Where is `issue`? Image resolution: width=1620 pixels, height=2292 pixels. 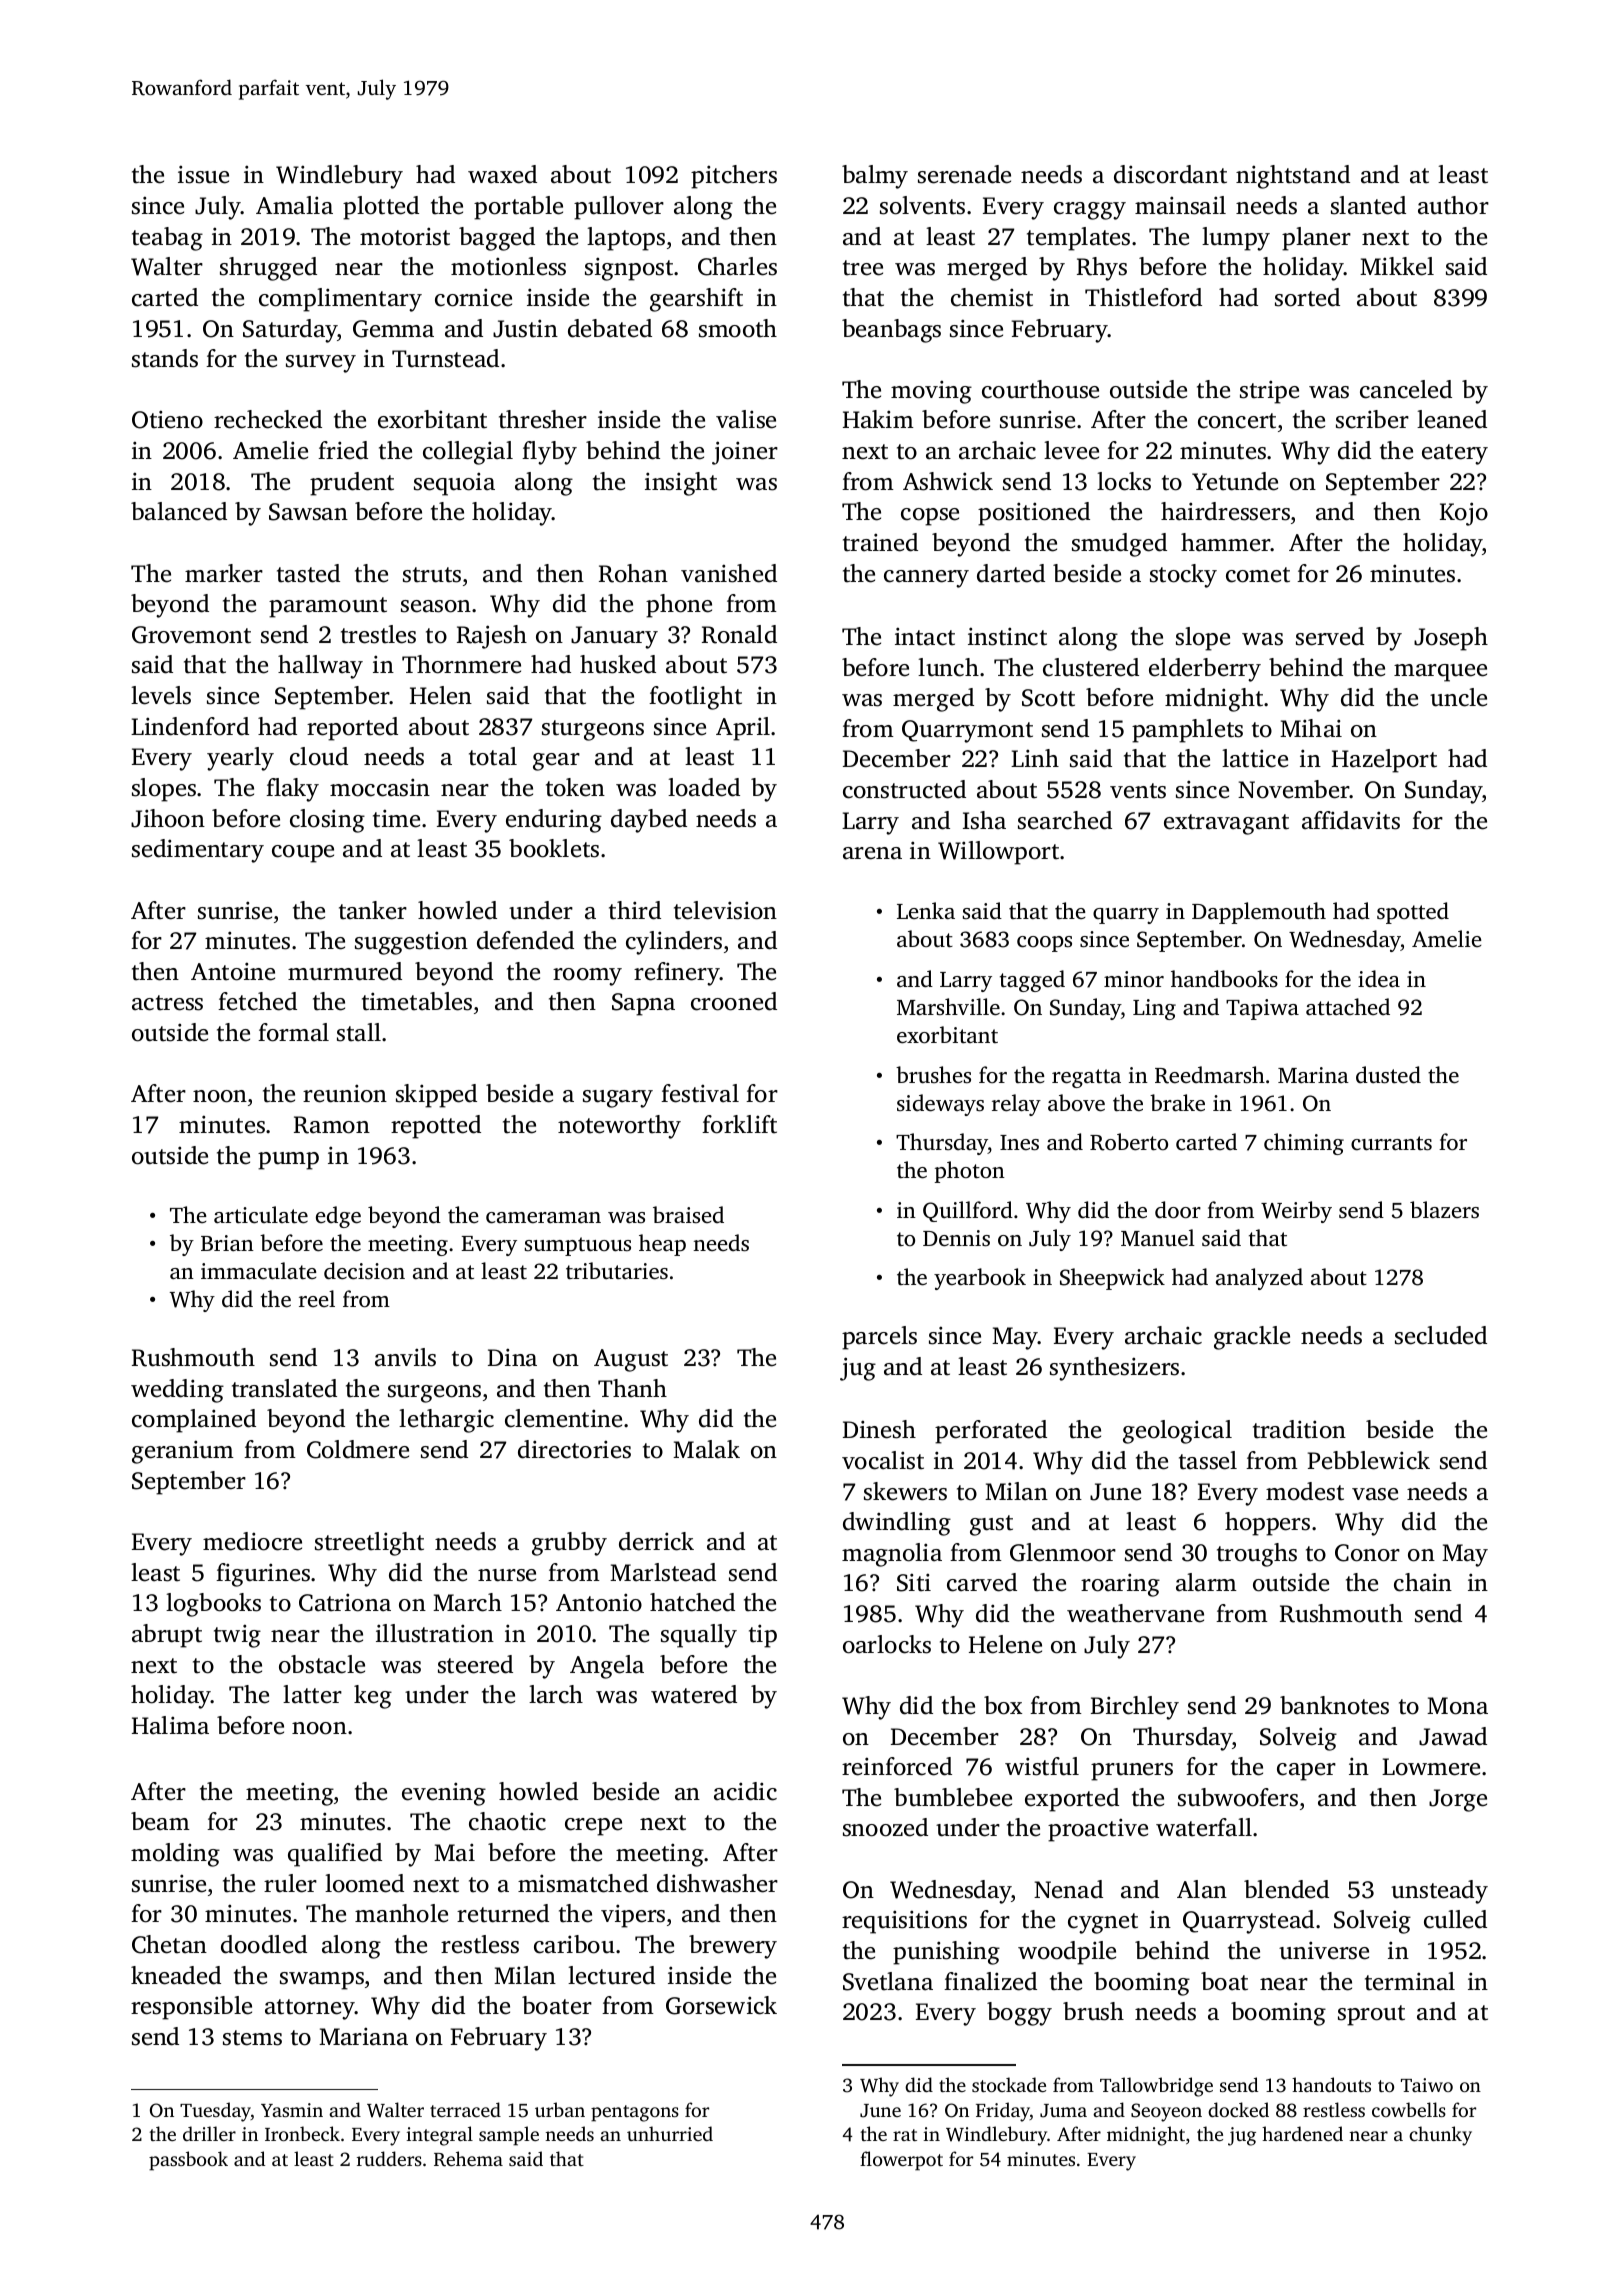 issue is located at coordinates (203, 174).
